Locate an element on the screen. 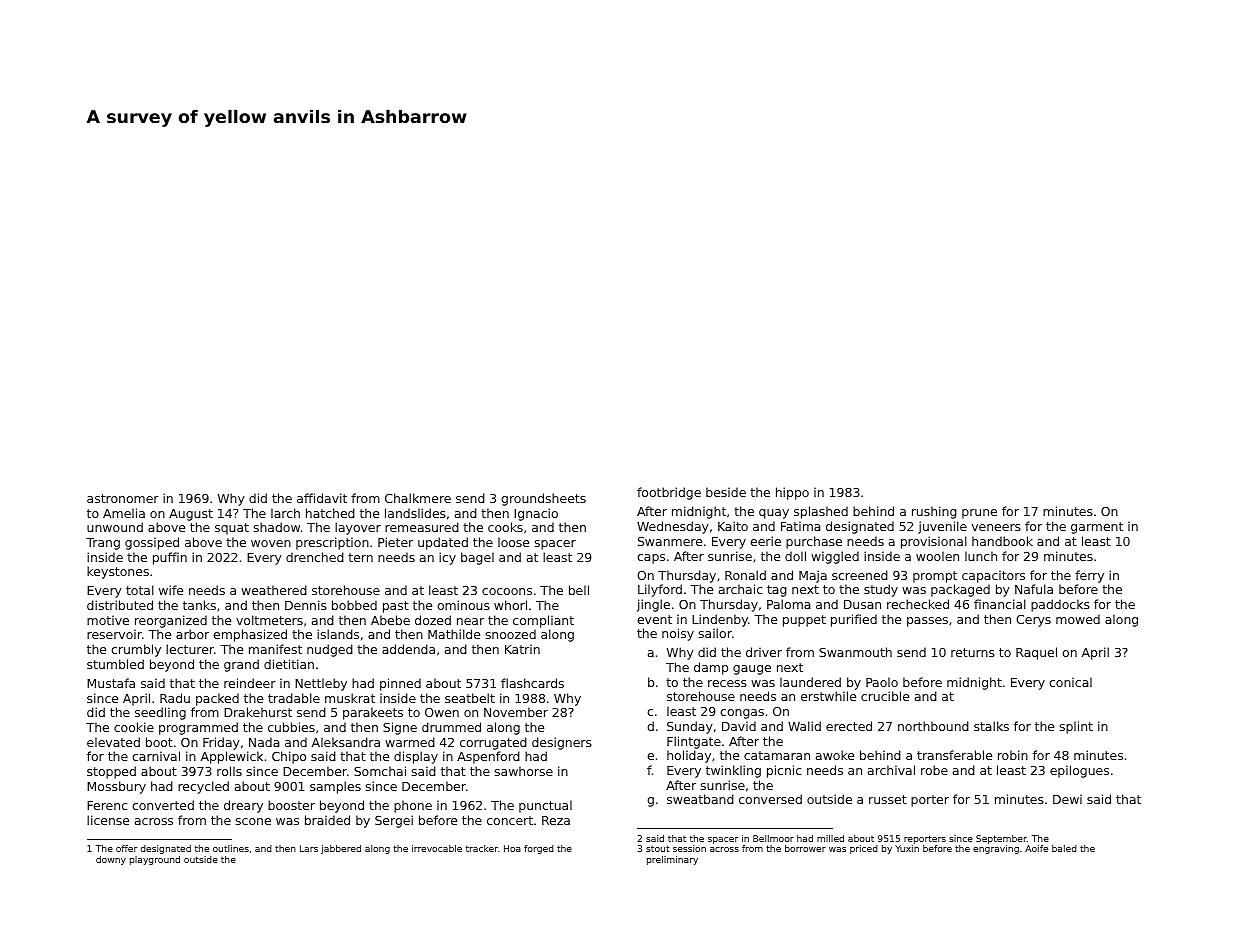 The width and height of the screenshot is (1233, 952). shadow is located at coordinates (277, 527).
